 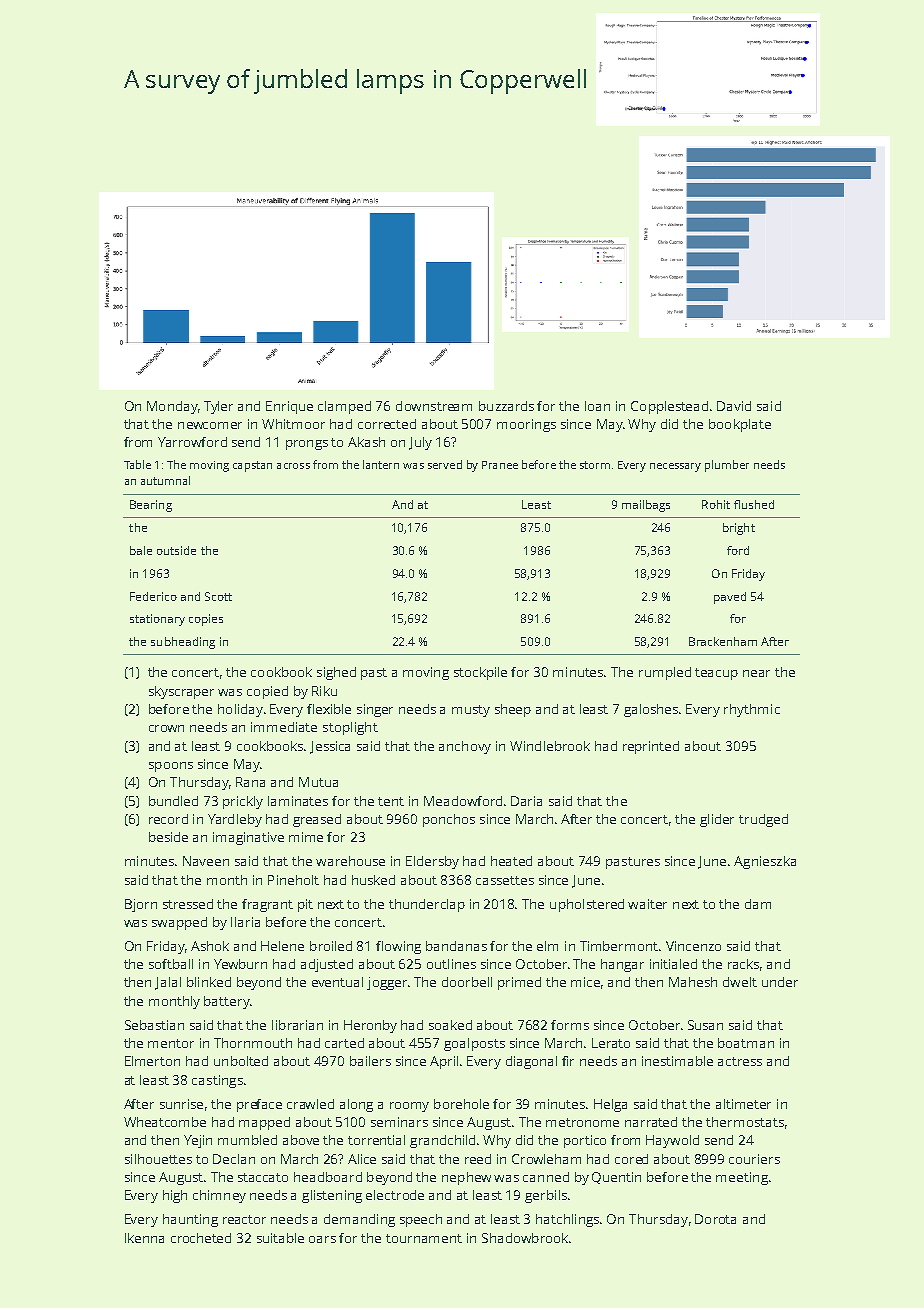 I want to click on waiter, so click(x=647, y=904).
